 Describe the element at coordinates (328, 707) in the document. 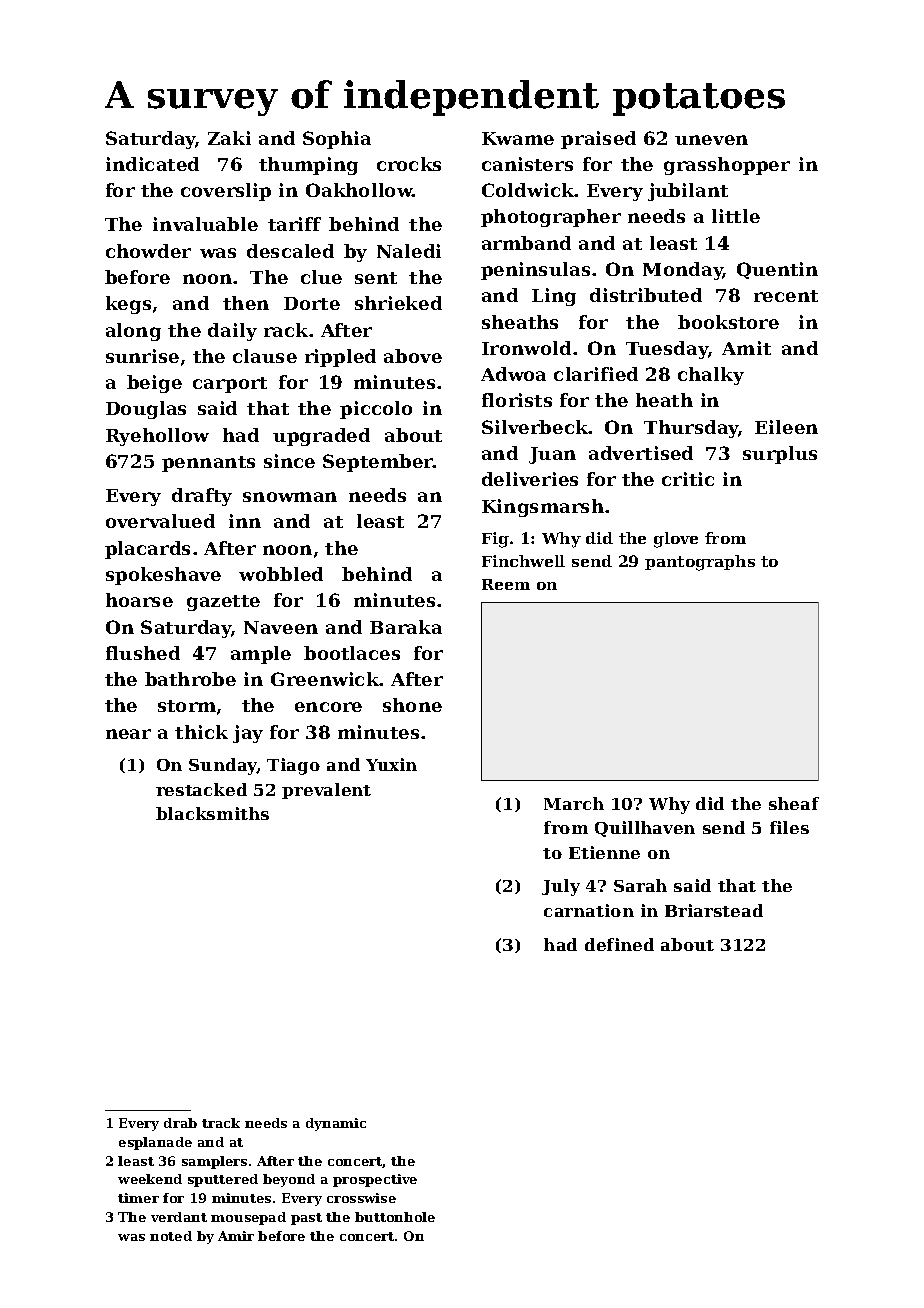

I see `encore` at that location.
